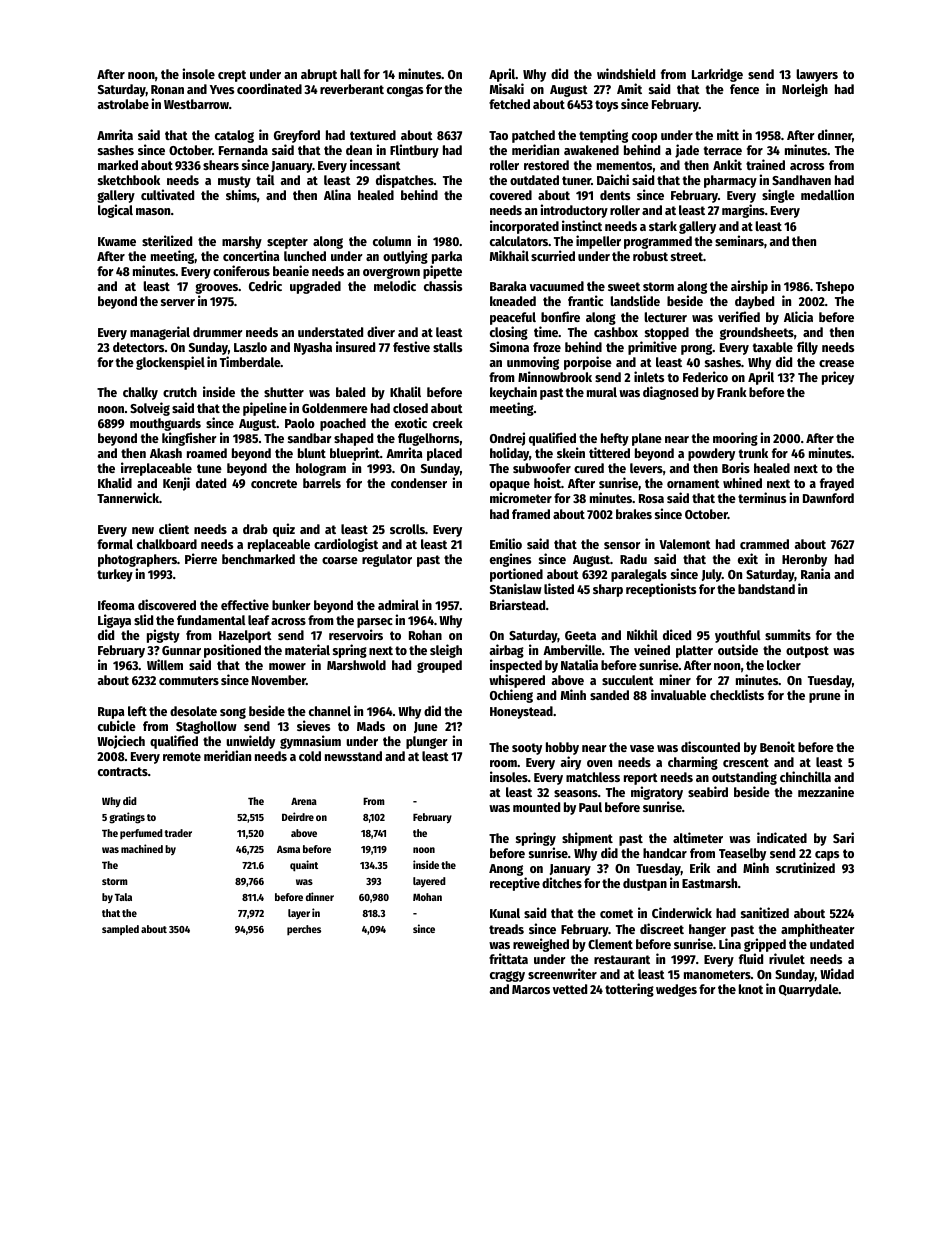 The height and width of the page is (1233, 952). I want to click on Khalid, so click(115, 482).
